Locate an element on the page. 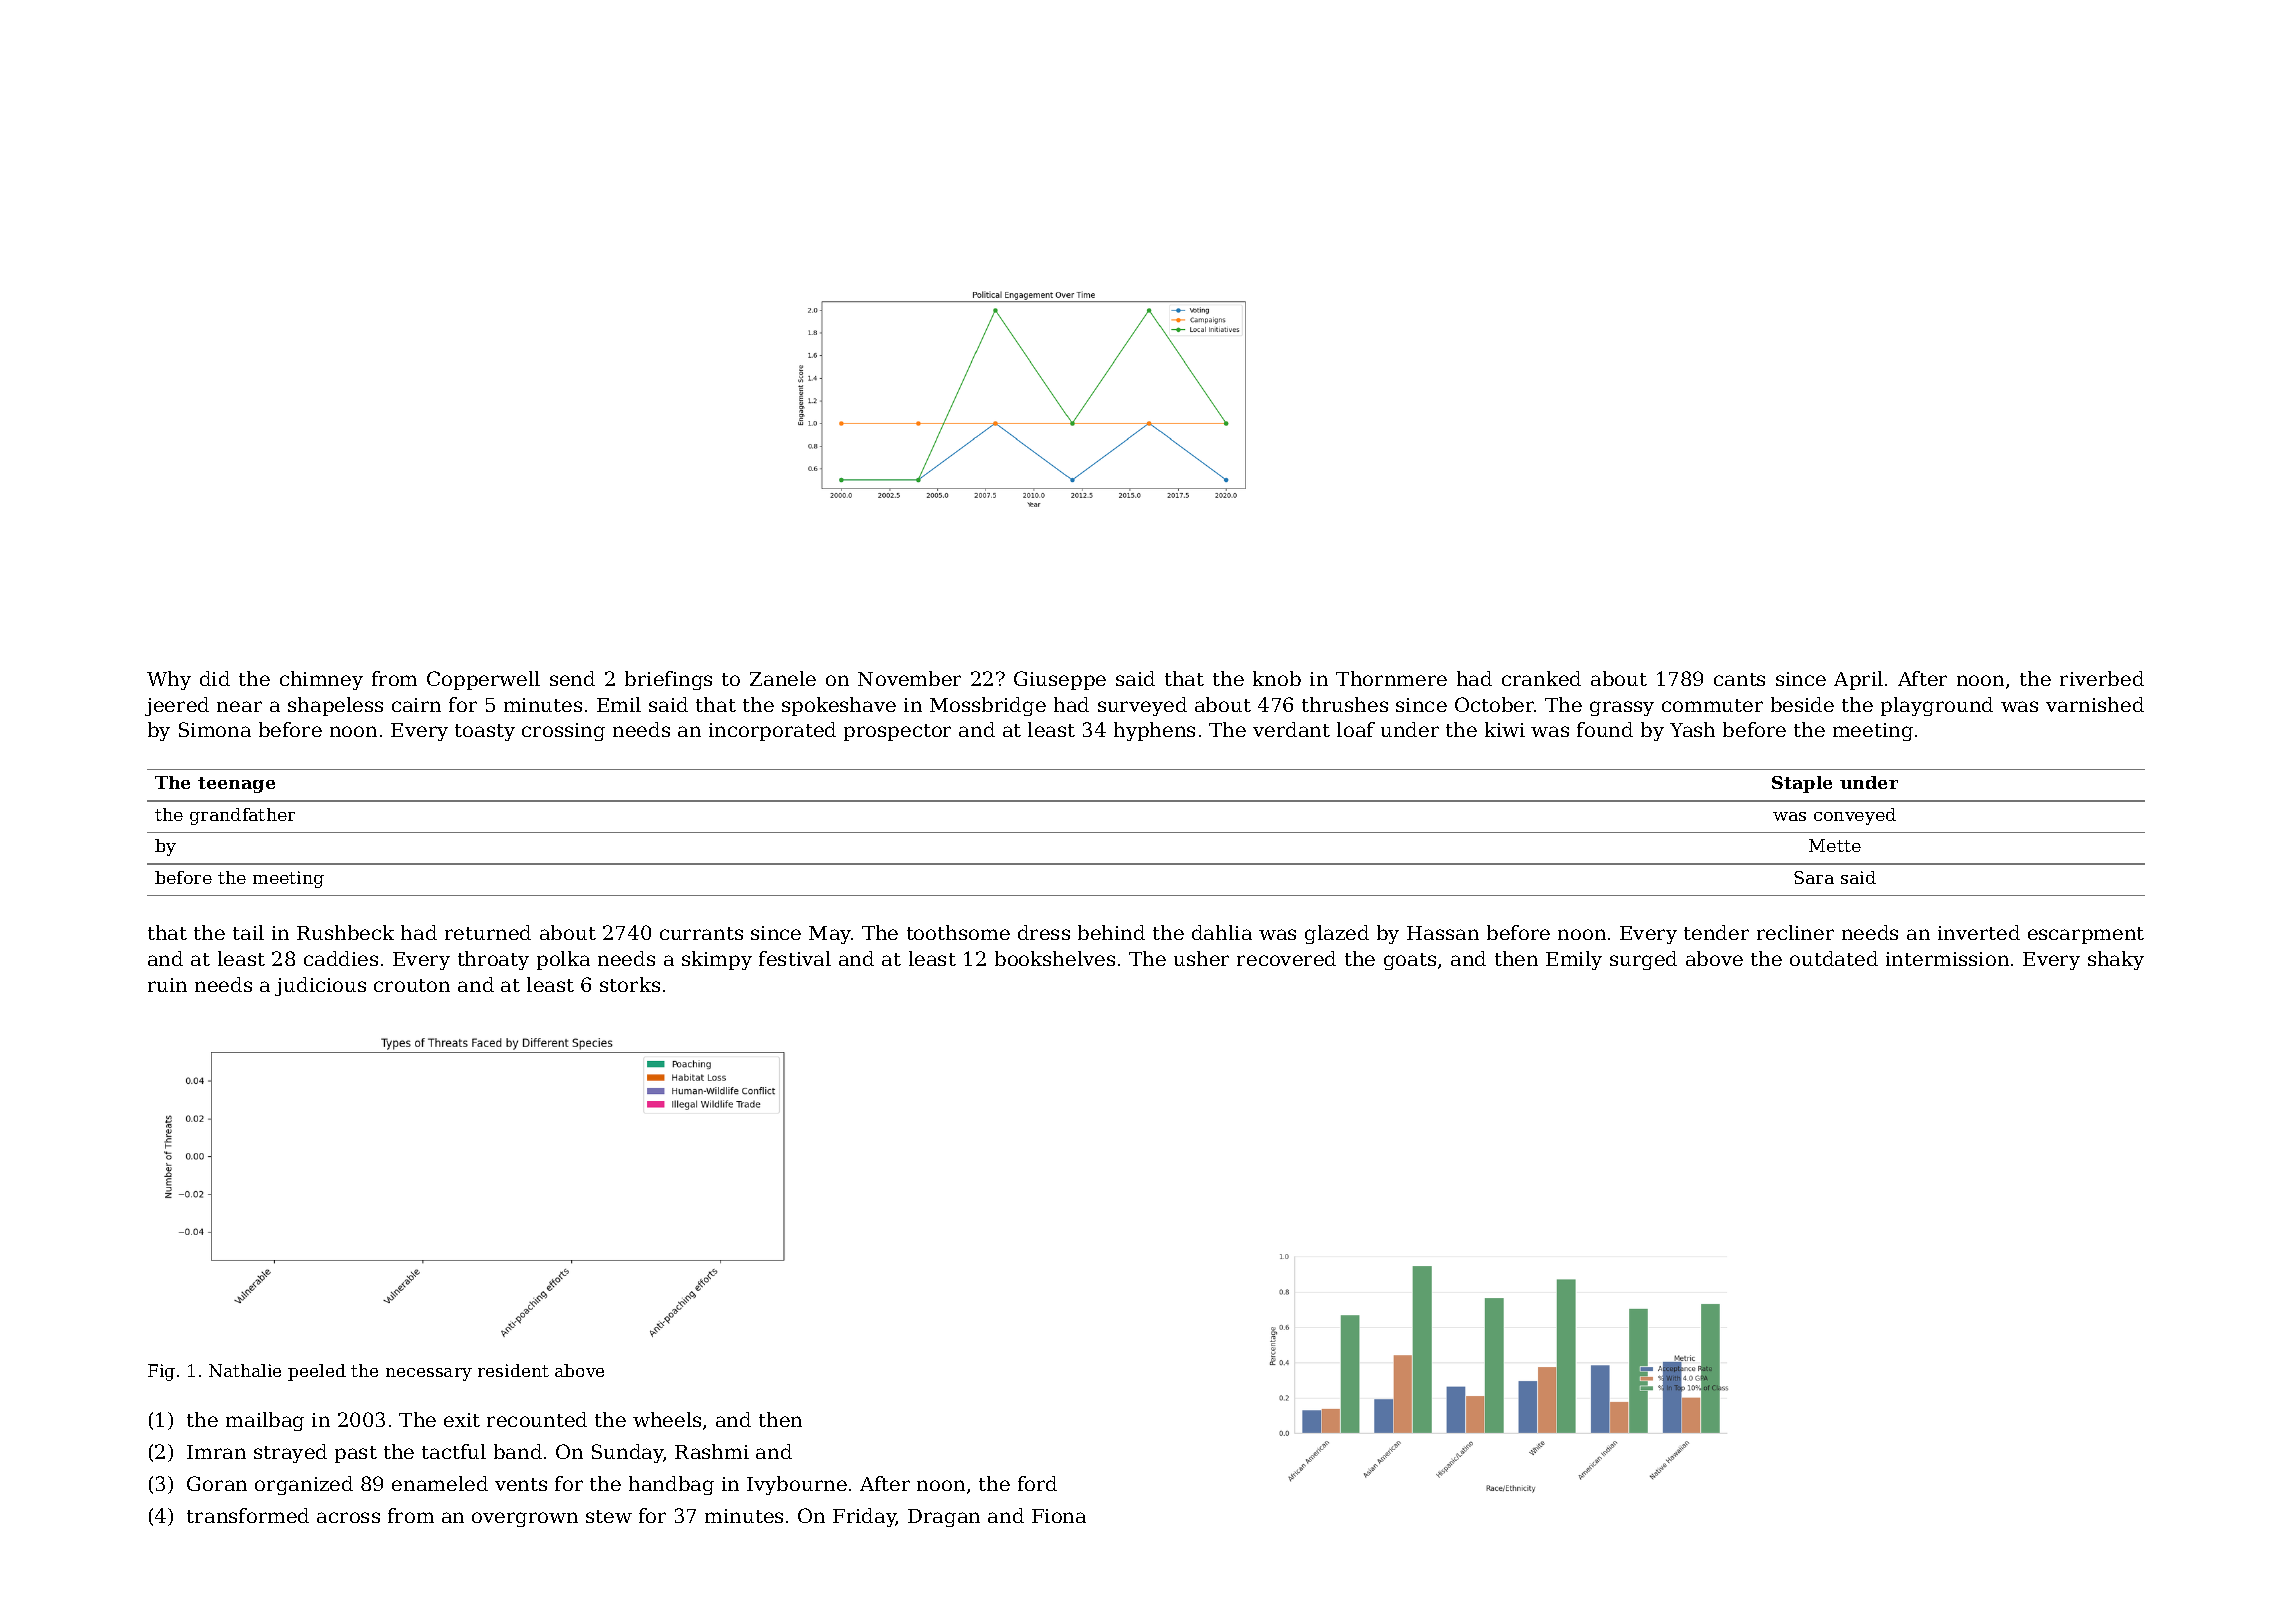  ford is located at coordinates (1037, 1483).
